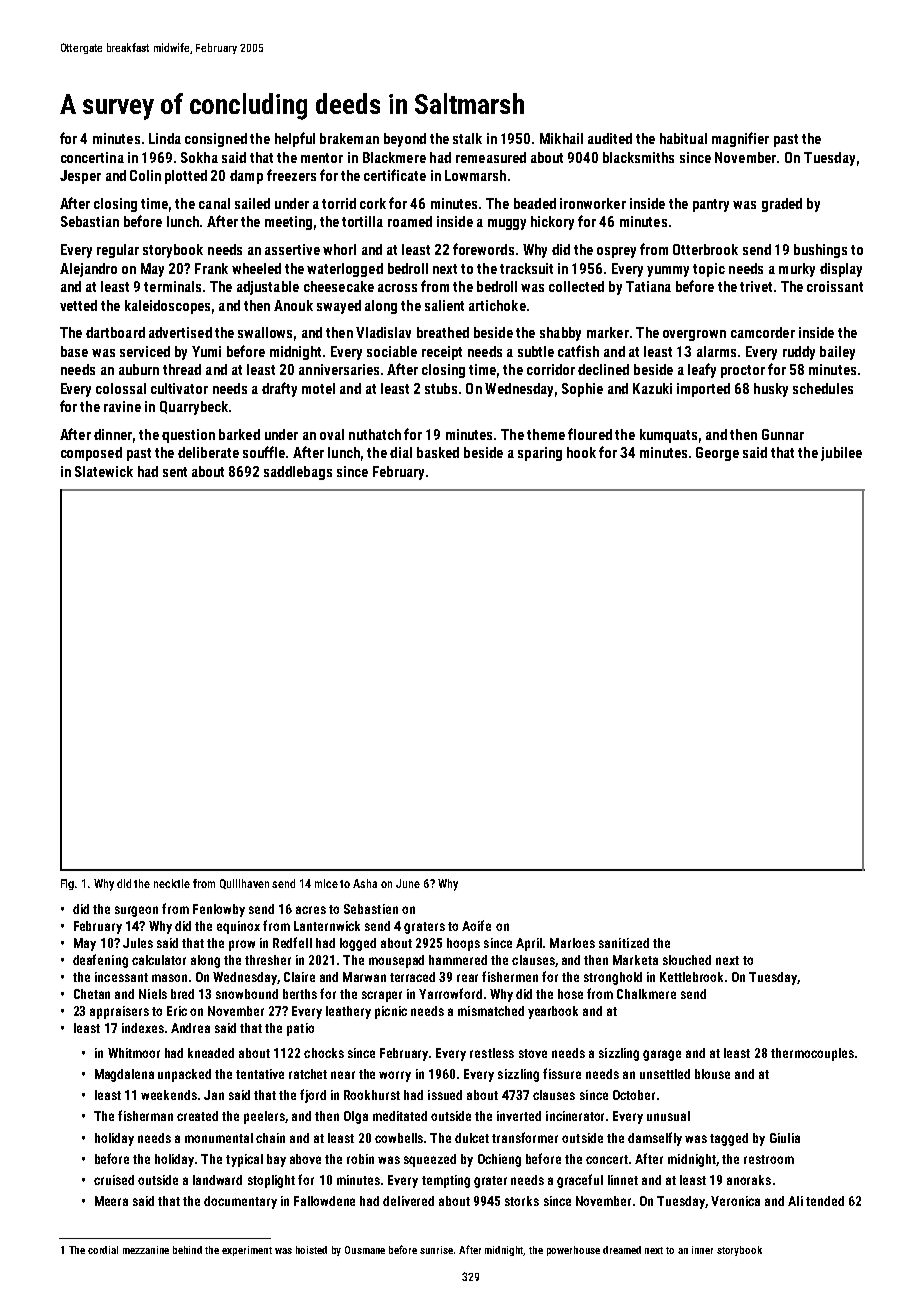 This image has width=924, height=1308. I want to click on souffle, so click(264, 452).
